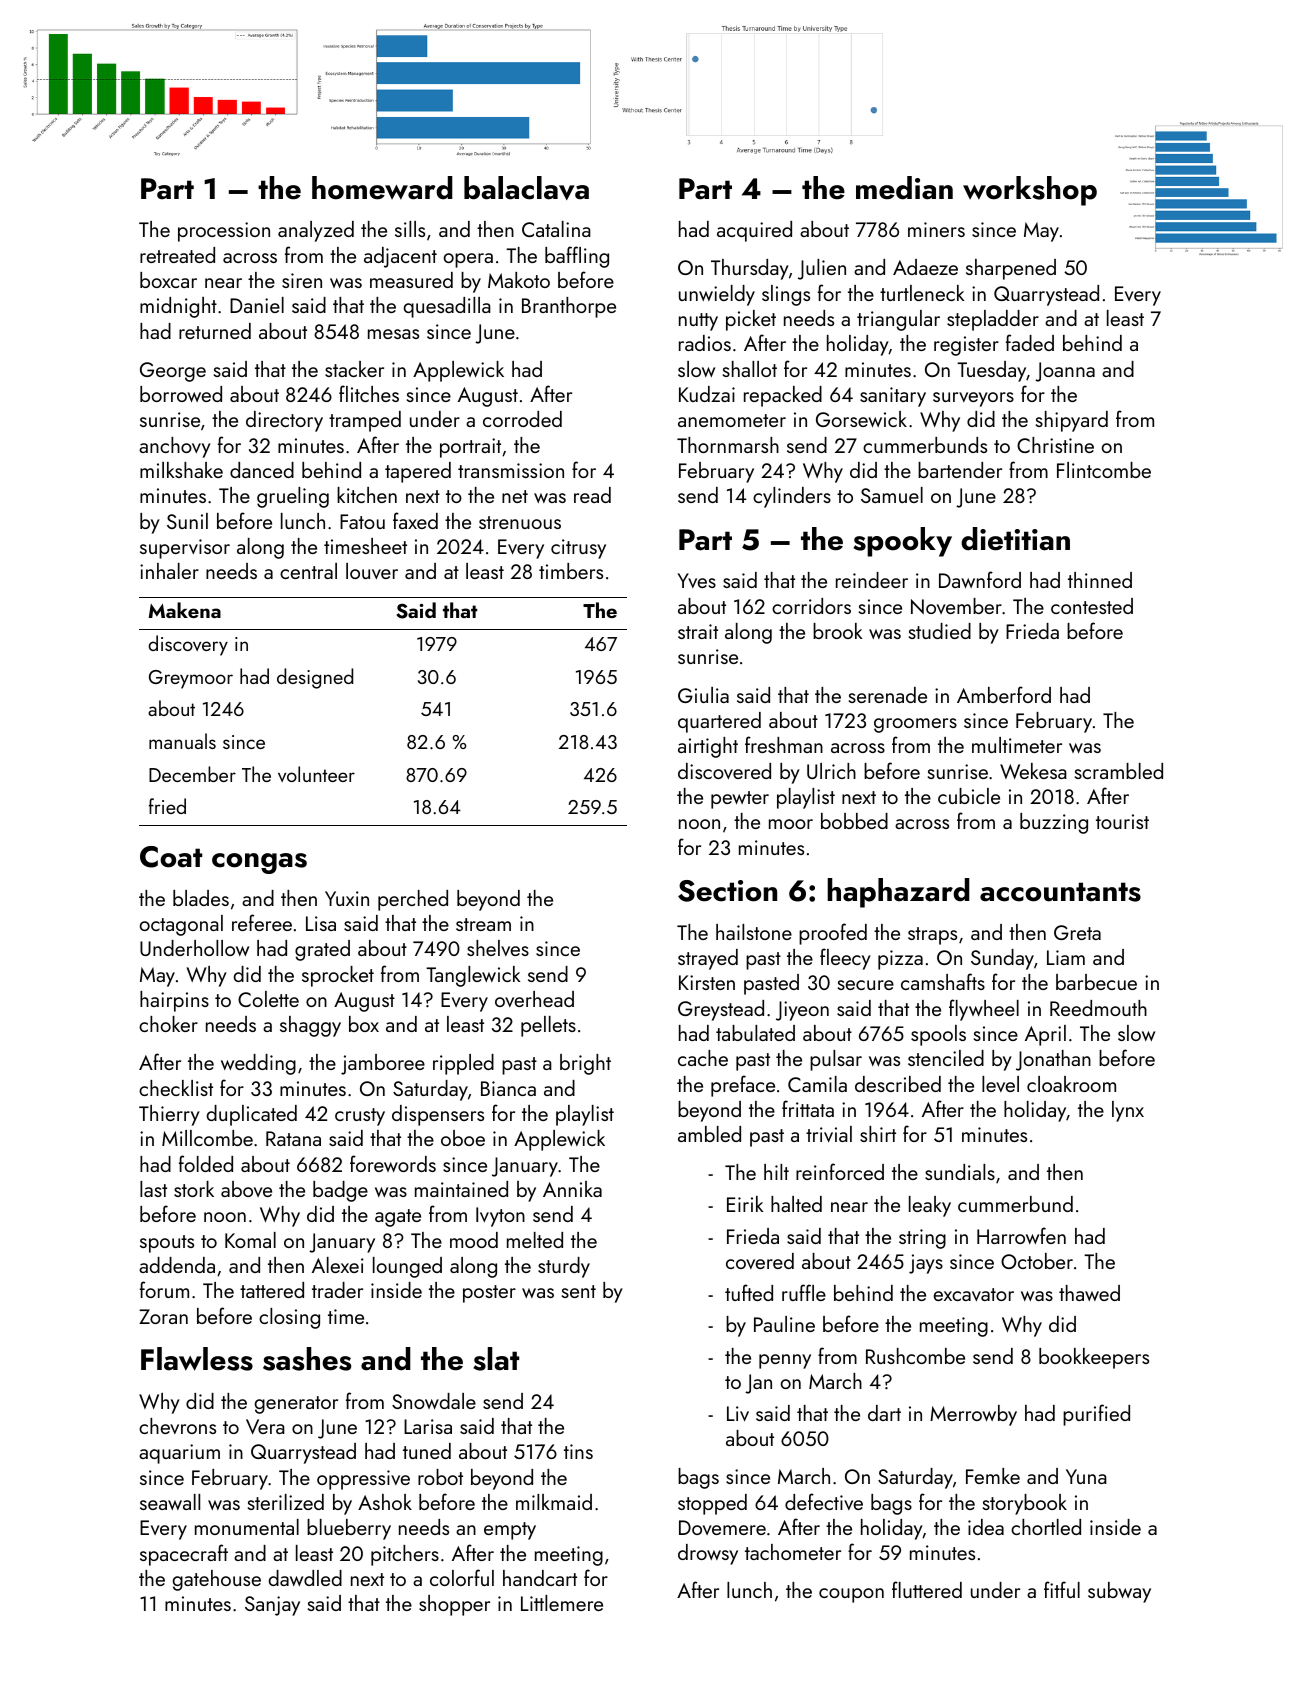  Describe the element at coordinates (854, 821) in the page. I see `bobbed` at that location.
